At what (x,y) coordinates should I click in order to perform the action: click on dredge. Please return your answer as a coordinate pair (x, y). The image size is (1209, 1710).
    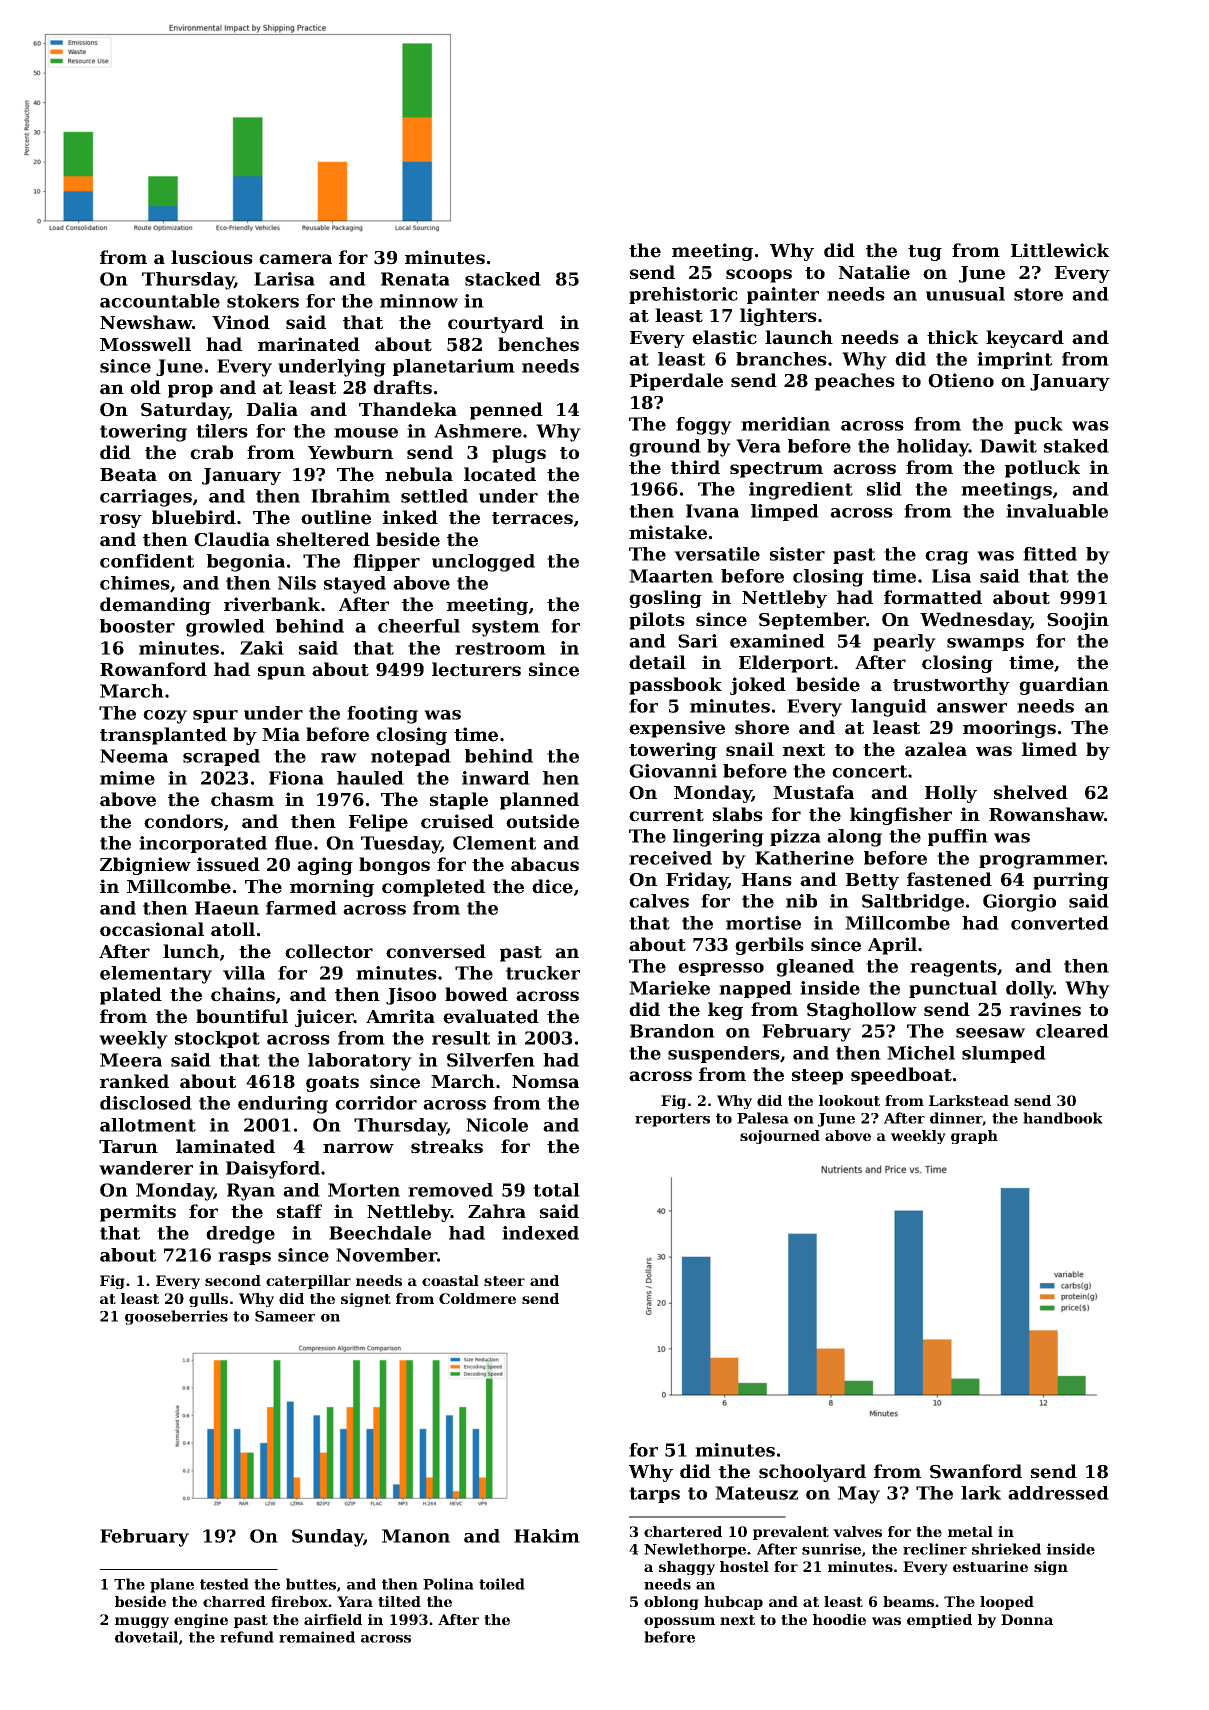
    Looking at the image, I should click on (240, 1235).
